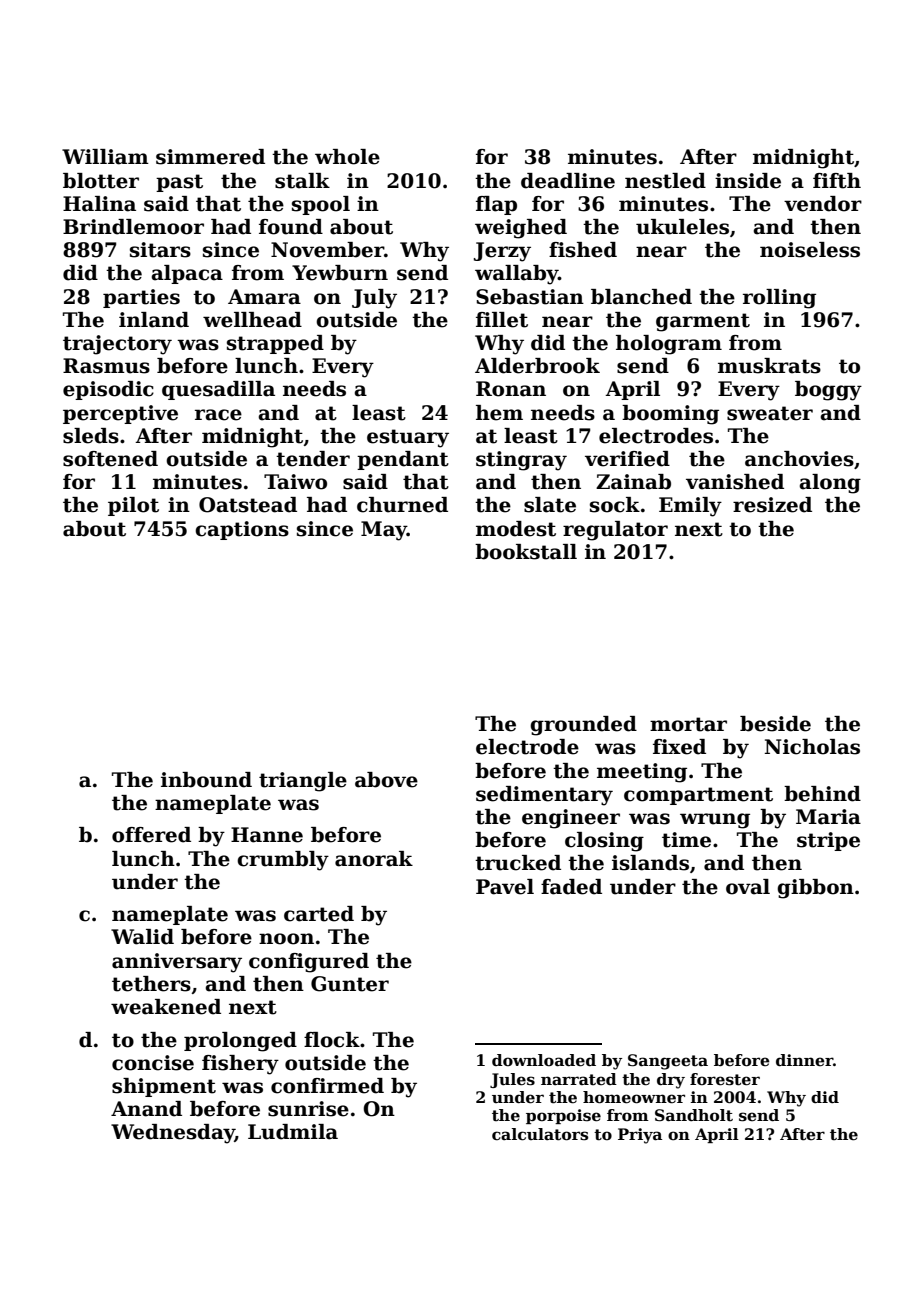  Describe the element at coordinates (526, 552) in the screenshot. I see `bookstall` at that location.
